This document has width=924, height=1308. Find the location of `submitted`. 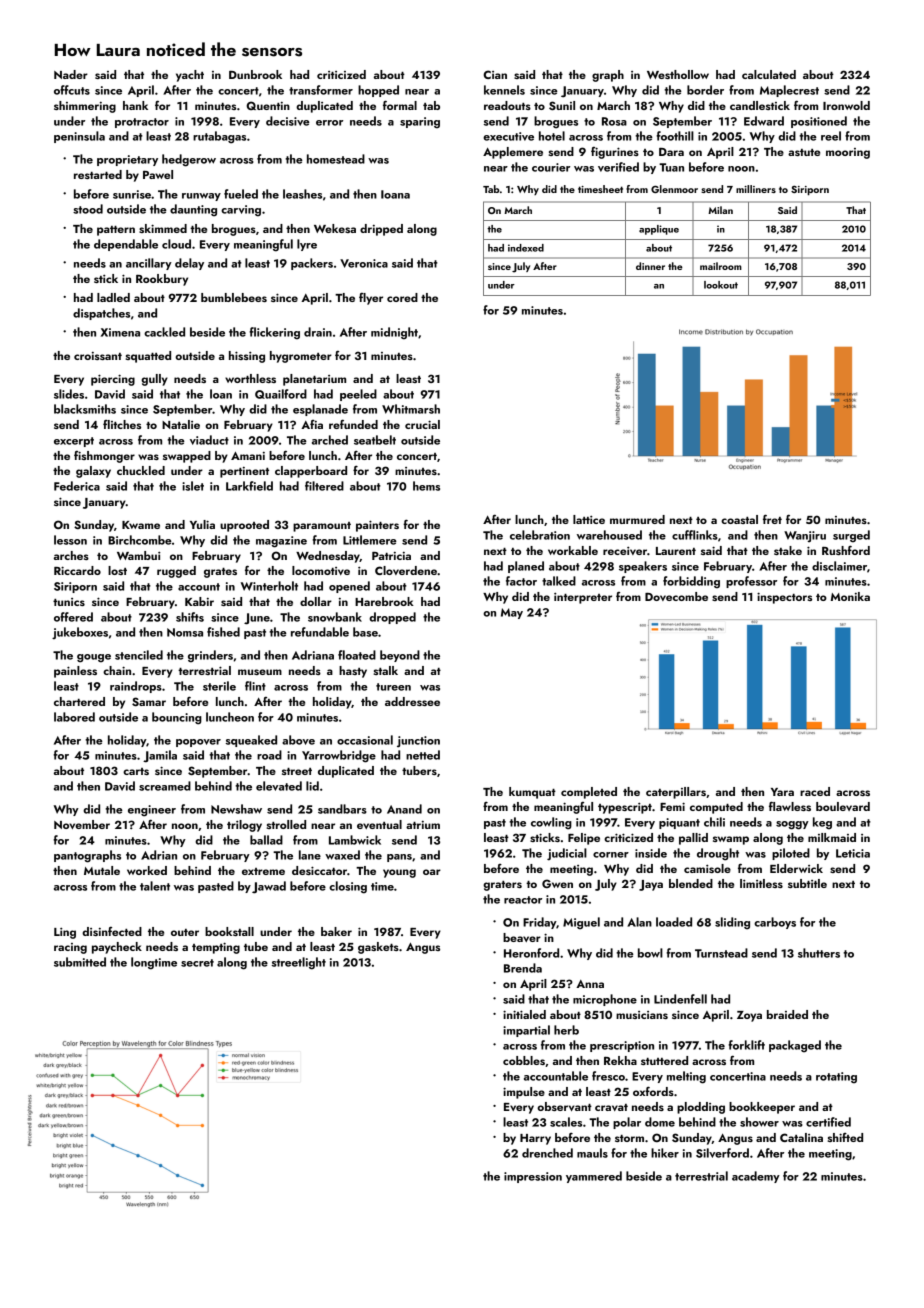

submitted is located at coordinates (80, 962).
